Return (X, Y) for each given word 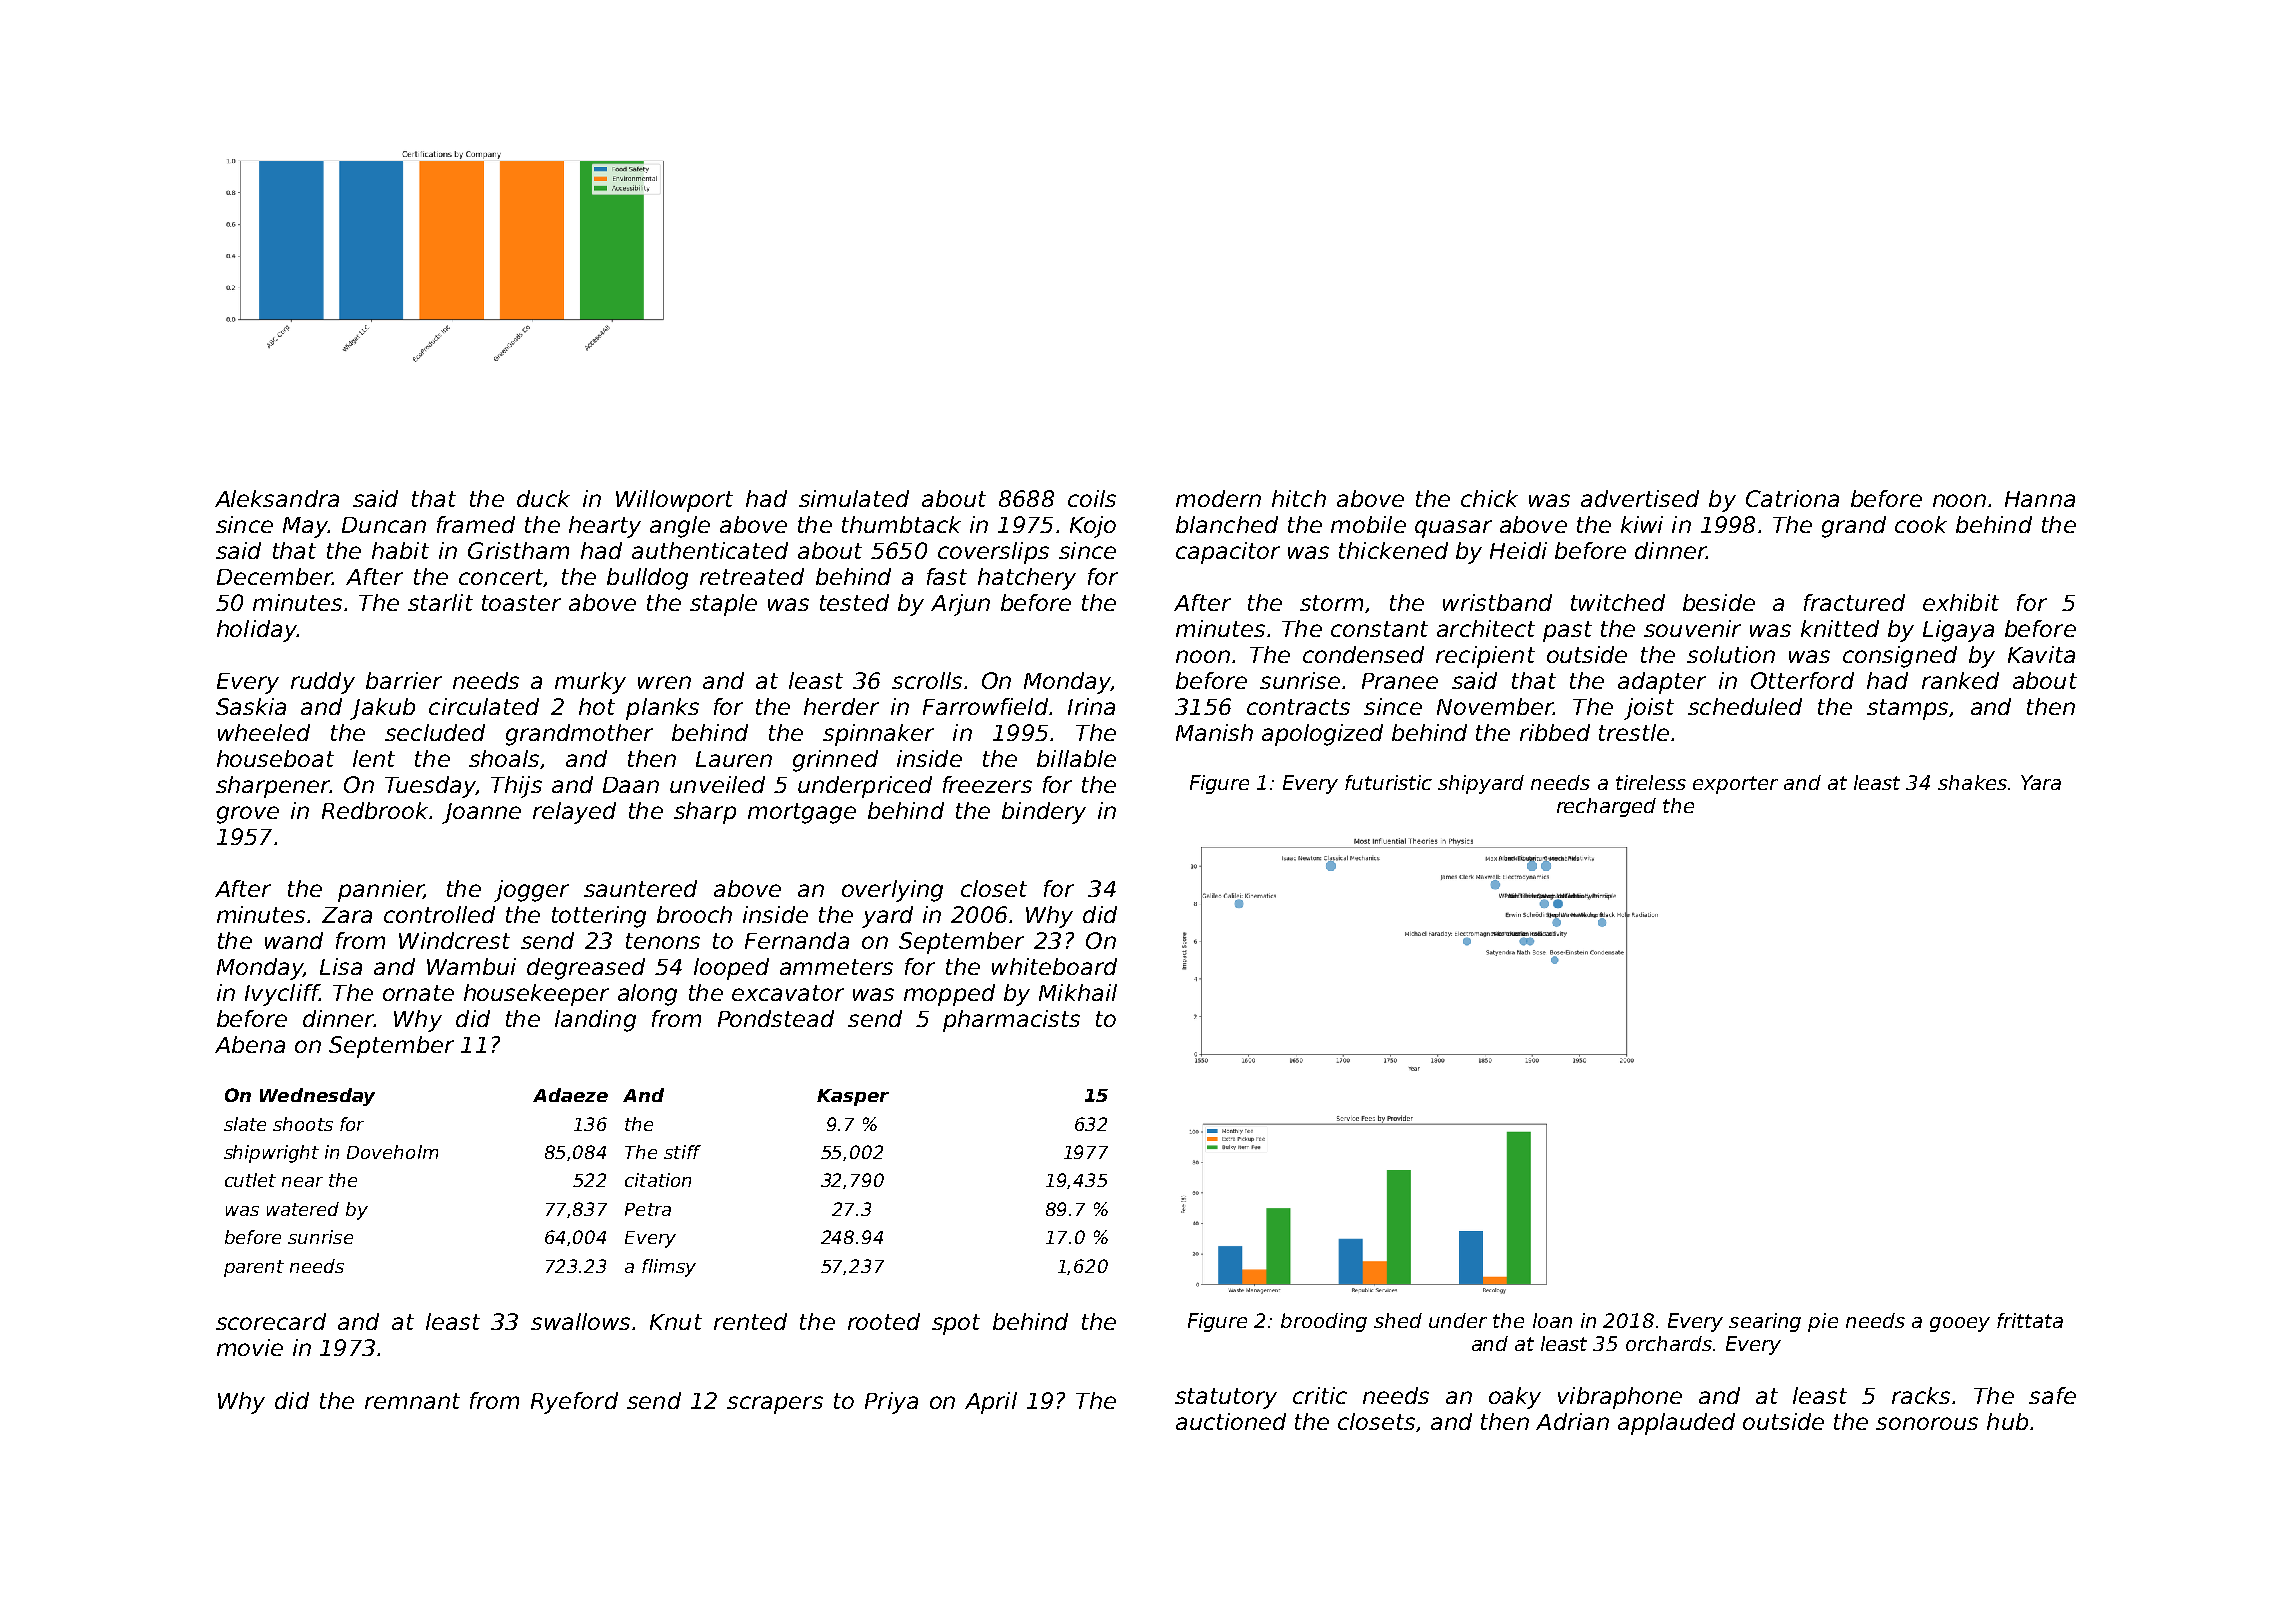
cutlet (250, 1180)
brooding (1324, 1322)
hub (2007, 1421)
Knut (676, 1322)
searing (1765, 1322)
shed (1398, 1320)
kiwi (1642, 524)
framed (476, 524)
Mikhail (1078, 992)
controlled (439, 914)
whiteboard (1054, 966)
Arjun (960, 605)
